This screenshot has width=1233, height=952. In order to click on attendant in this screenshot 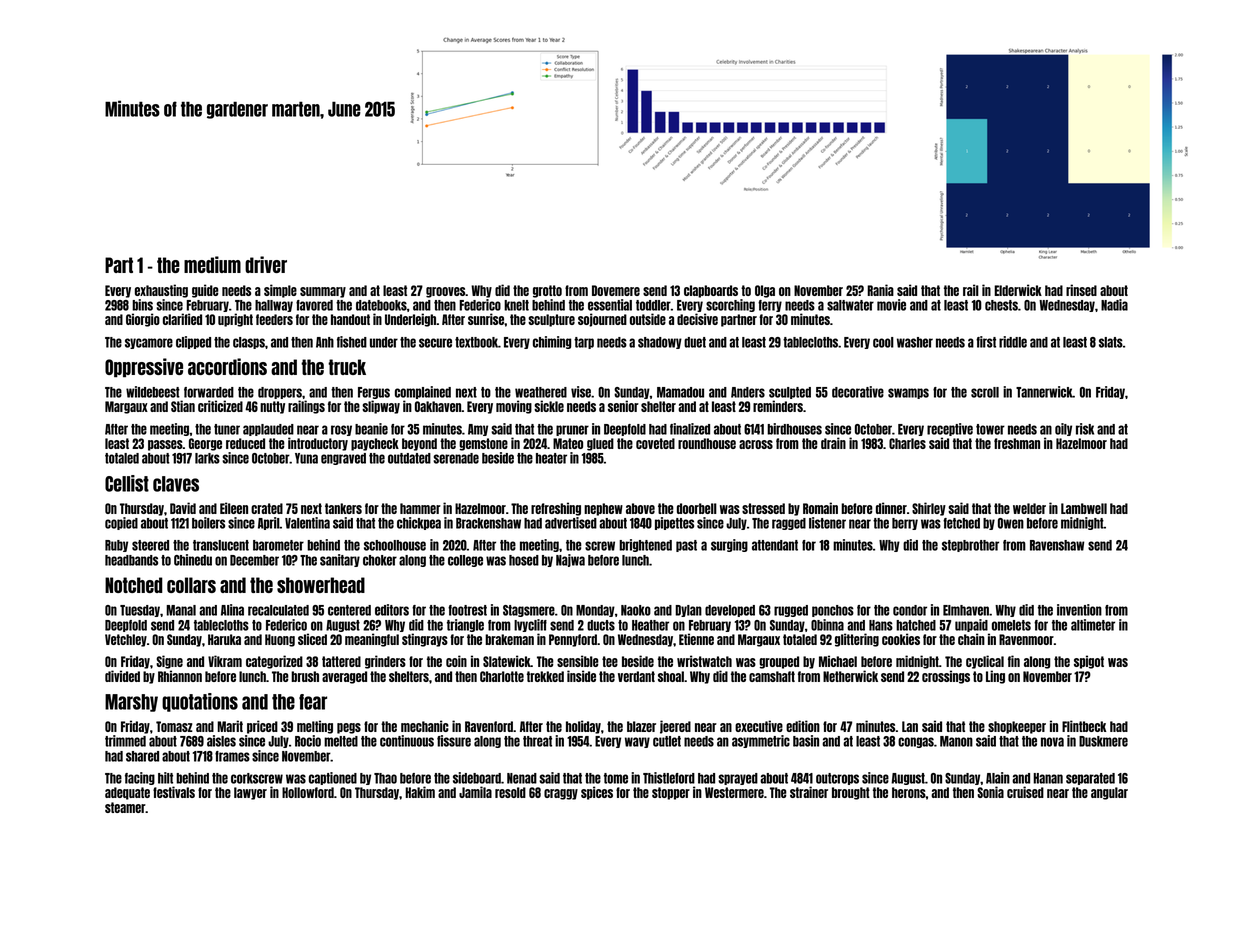, I will do `click(775, 545)`.
